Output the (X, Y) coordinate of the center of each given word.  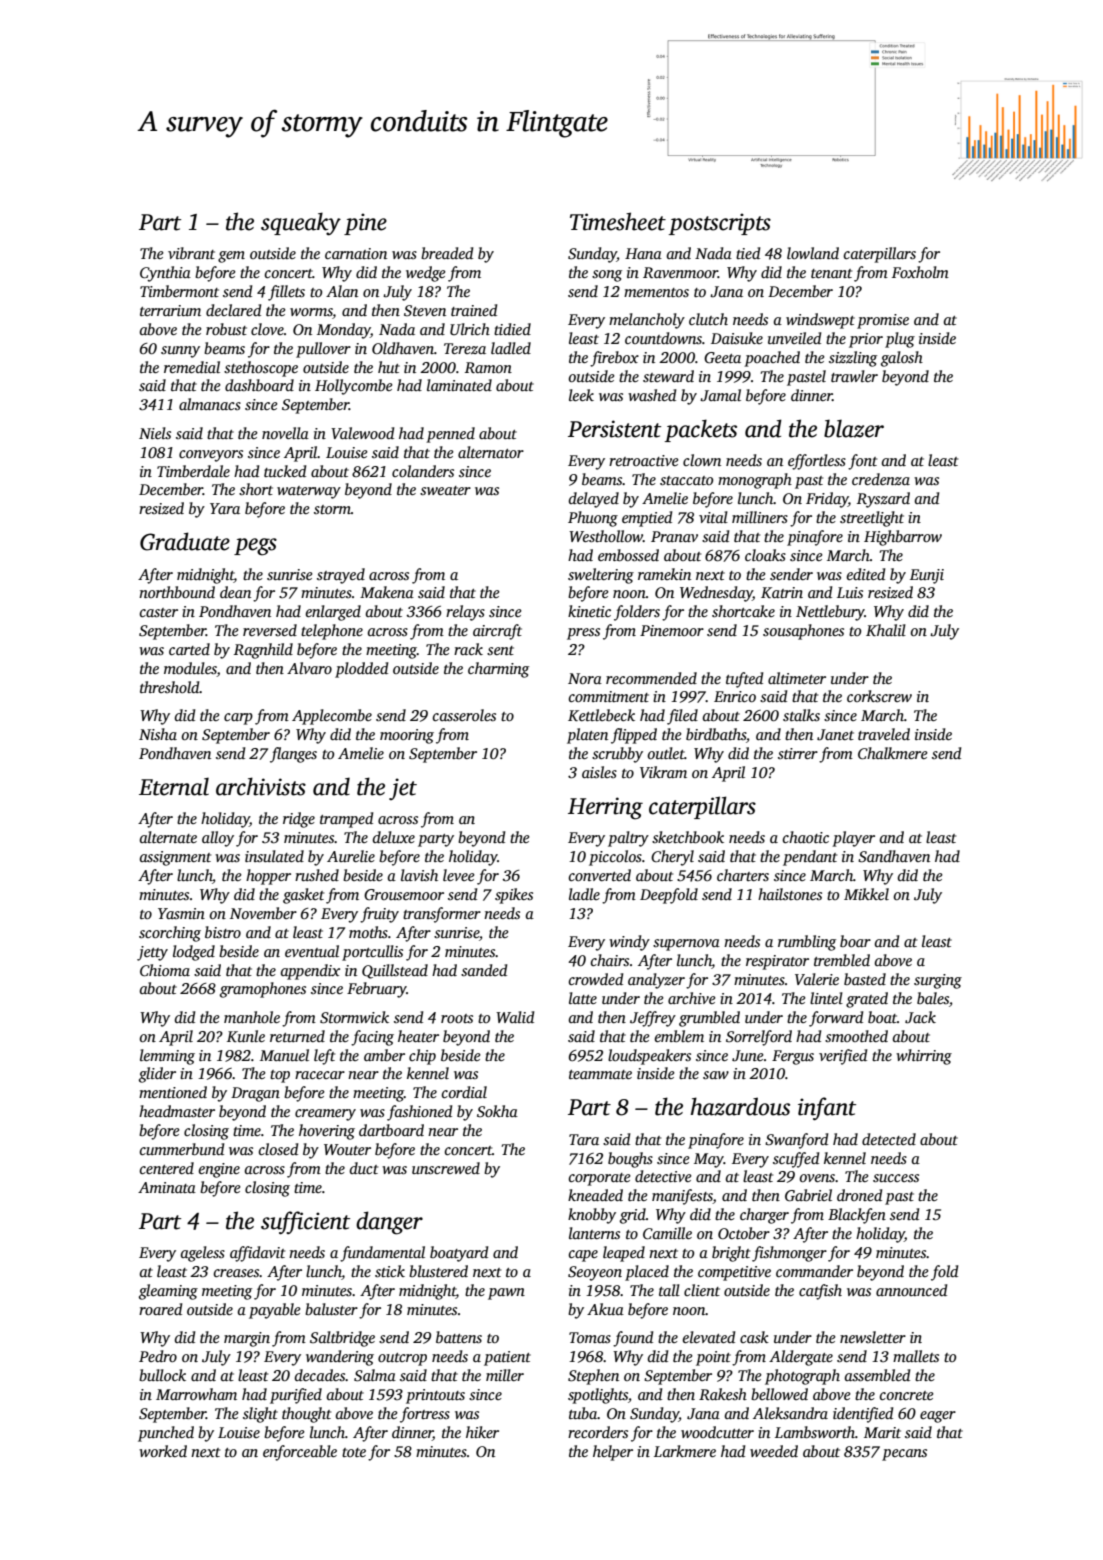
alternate (168, 837)
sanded (484, 970)
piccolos (615, 858)
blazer (854, 428)
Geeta (722, 358)
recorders (598, 1432)
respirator (777, 962)
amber (384, 1055)
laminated (459, 385)
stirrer (798, 753)
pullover (323, 350)
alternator (491, 452)
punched (166, 1434)
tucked (285, 471)
